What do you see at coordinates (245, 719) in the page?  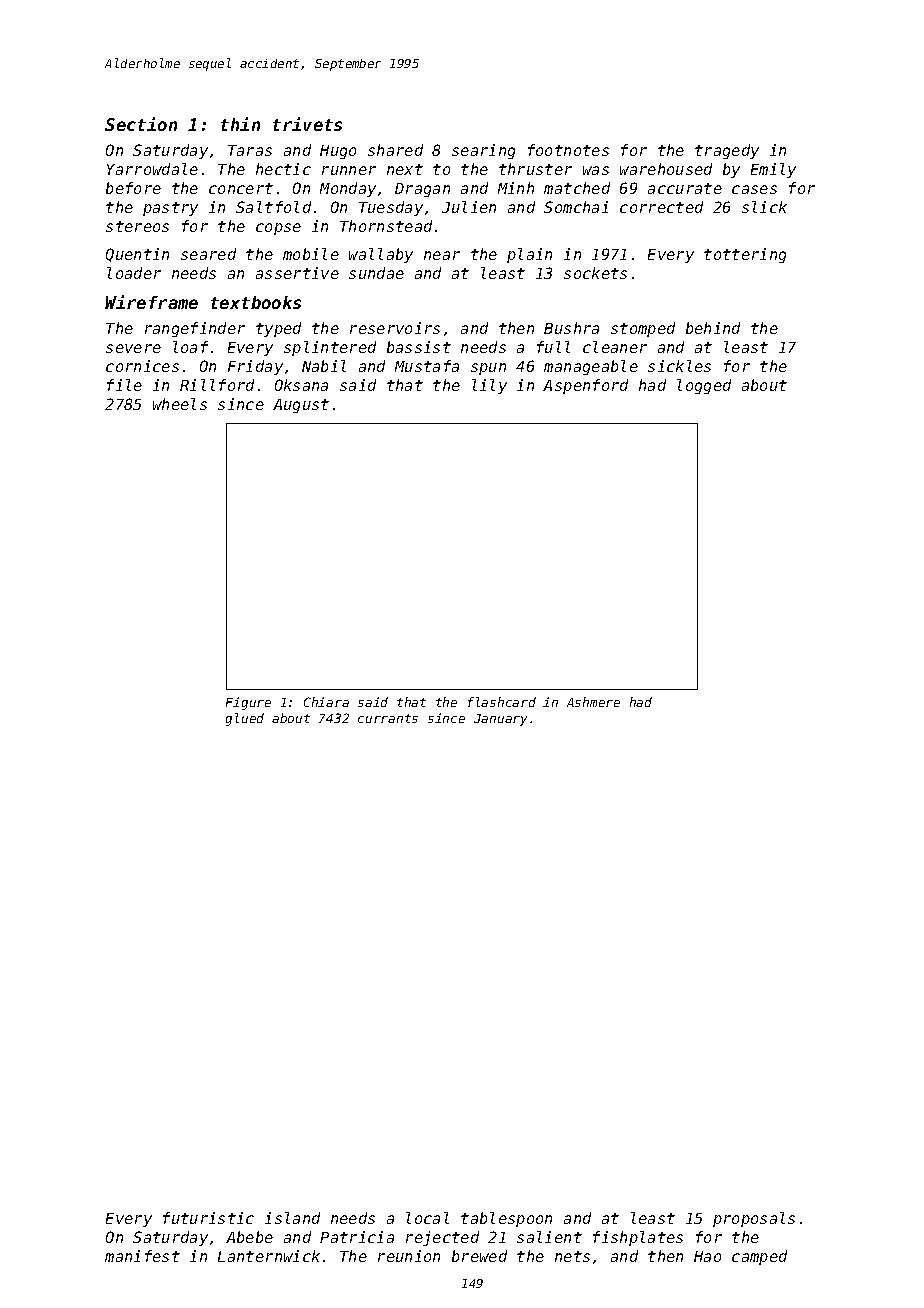 I see `glued` at bounding box center [245, 719].
